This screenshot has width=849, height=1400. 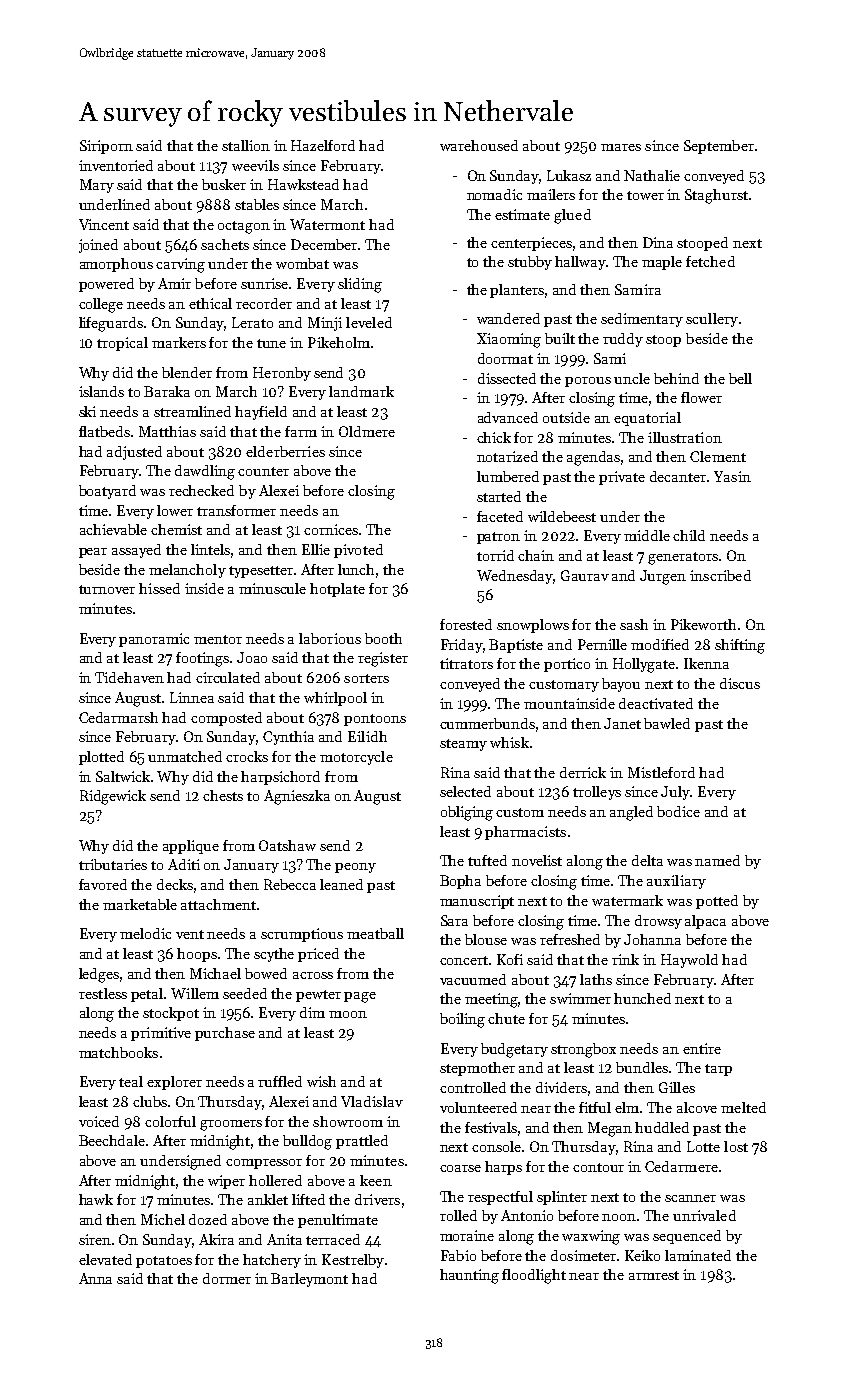 I want to click on Ridgewick, so click(x=113, y=797).
